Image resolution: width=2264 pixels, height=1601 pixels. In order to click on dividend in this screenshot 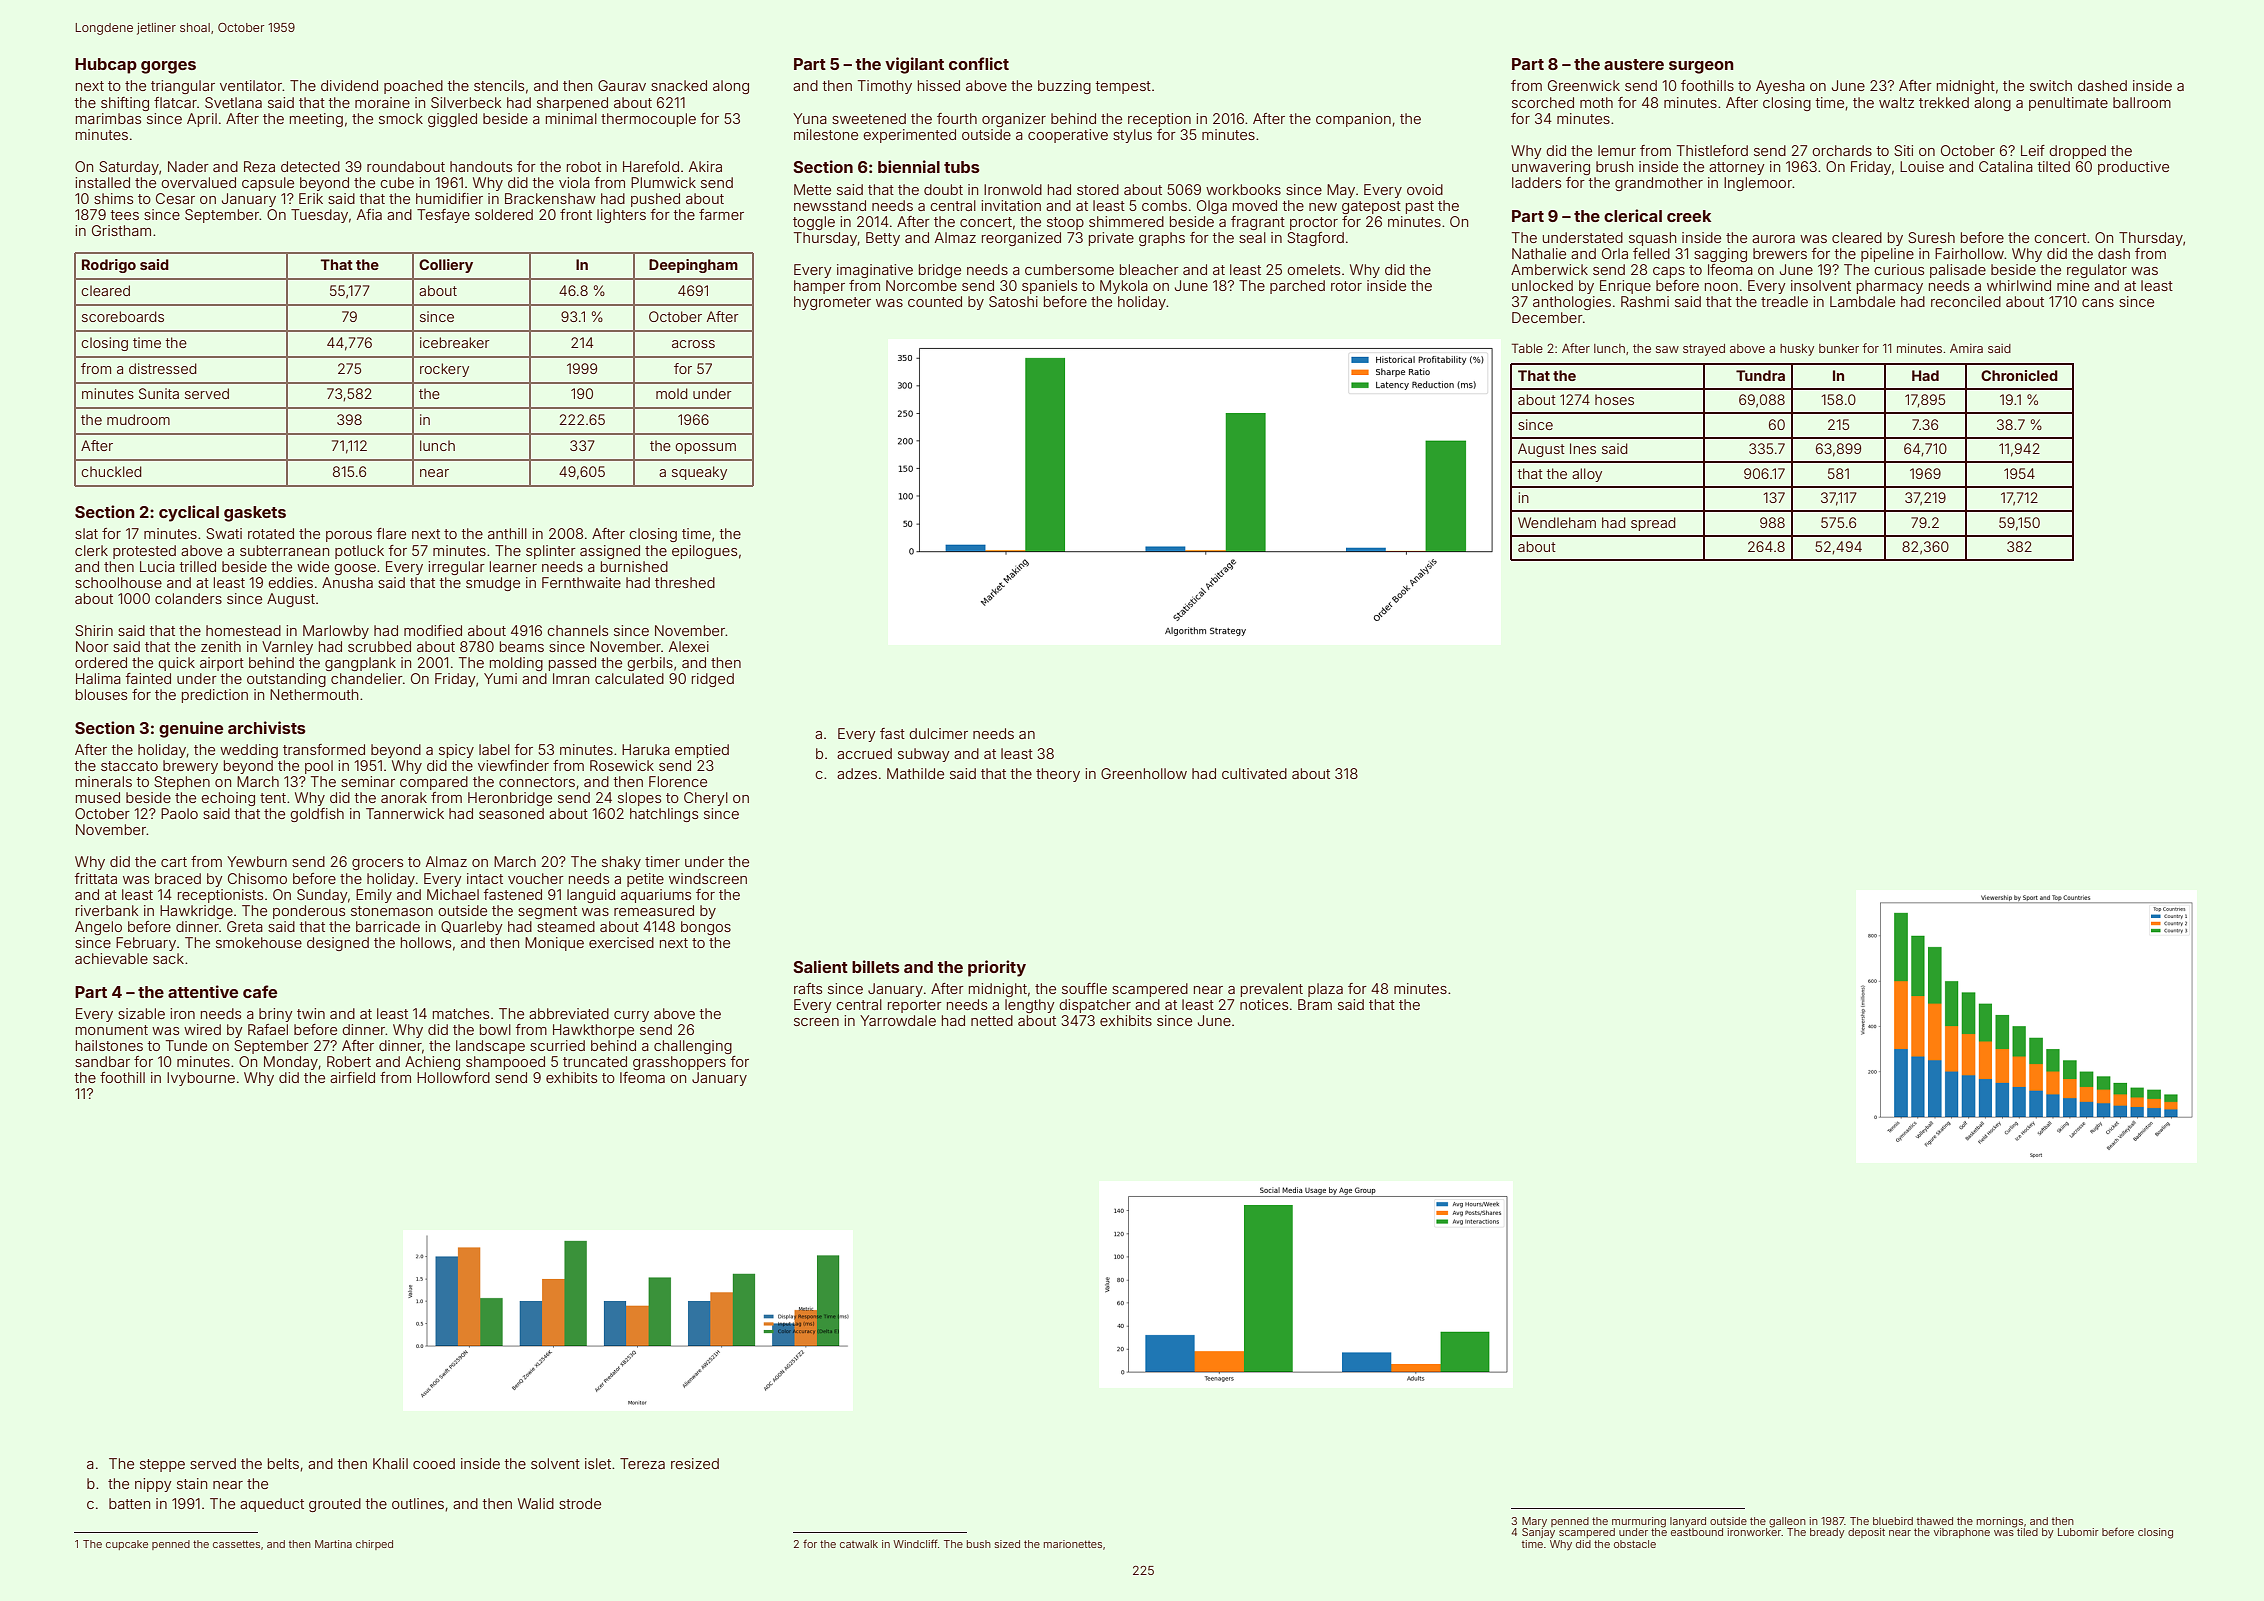, I will do `click(349, 85)`.
